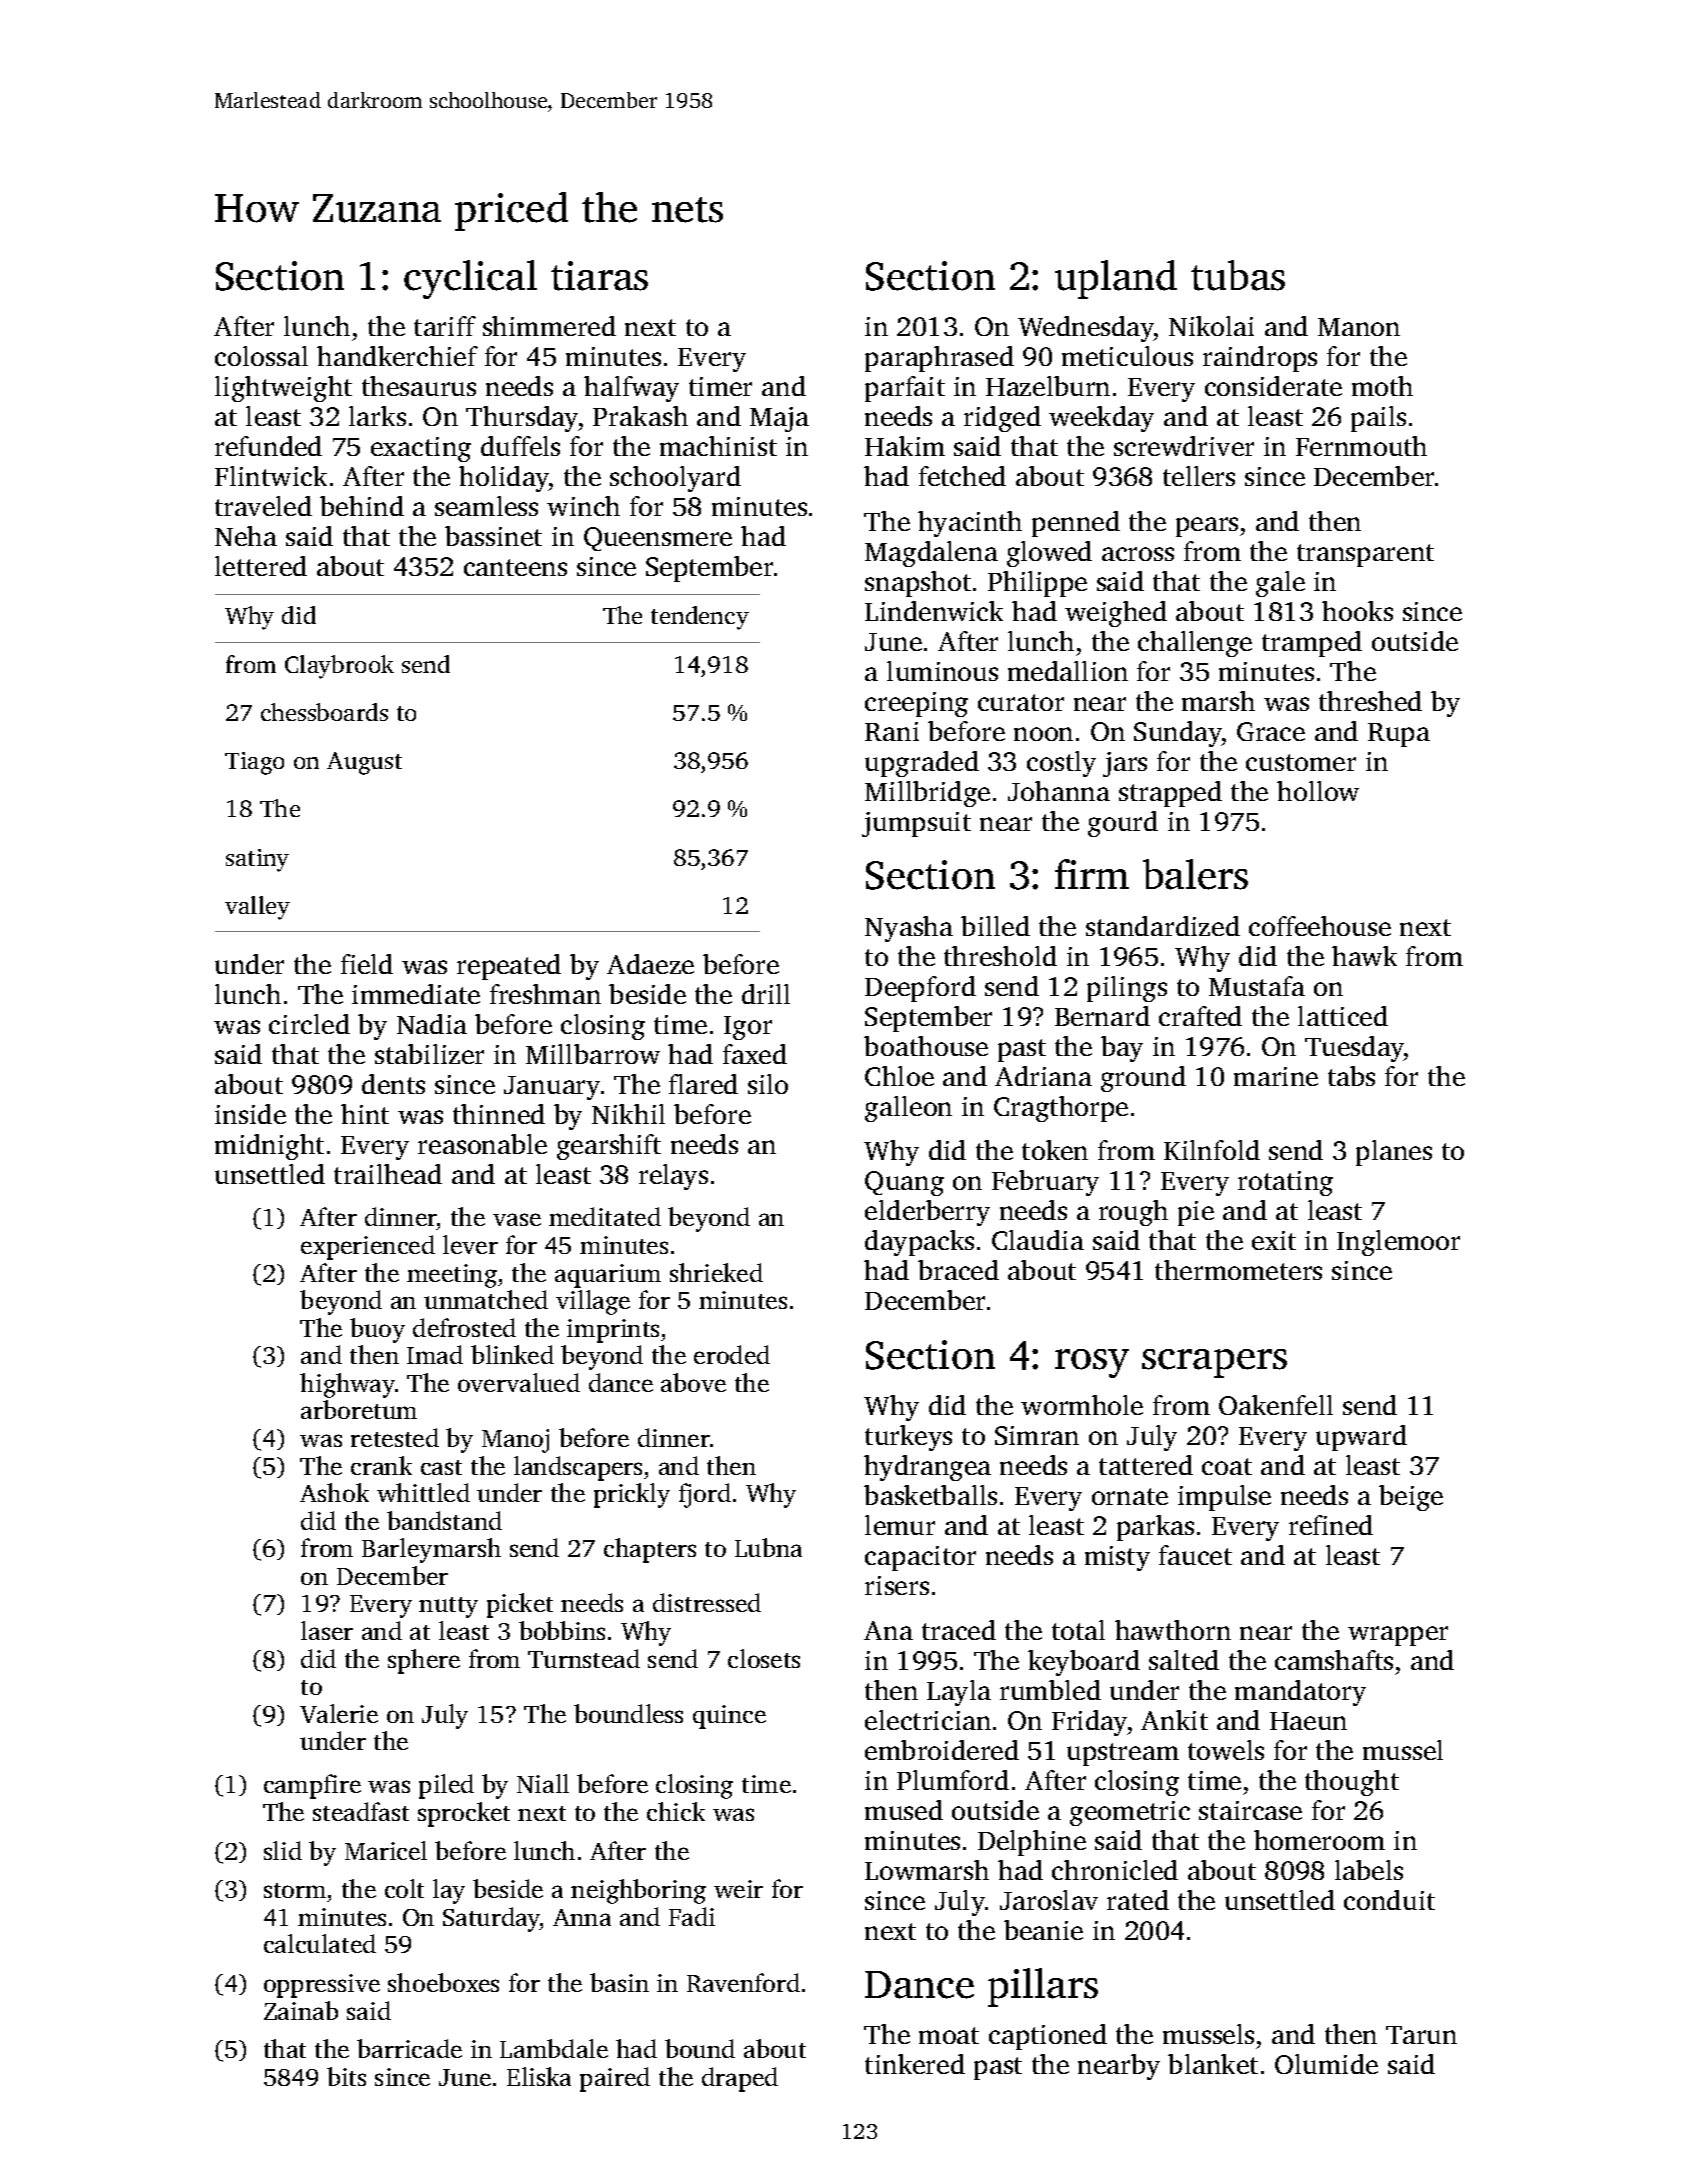 The width and height of the screenshot is (1683, 2178). What do you see at coordinates (397, 356) in the screenshot?
I see `handkerchief` at bounding box center [397, 356].
